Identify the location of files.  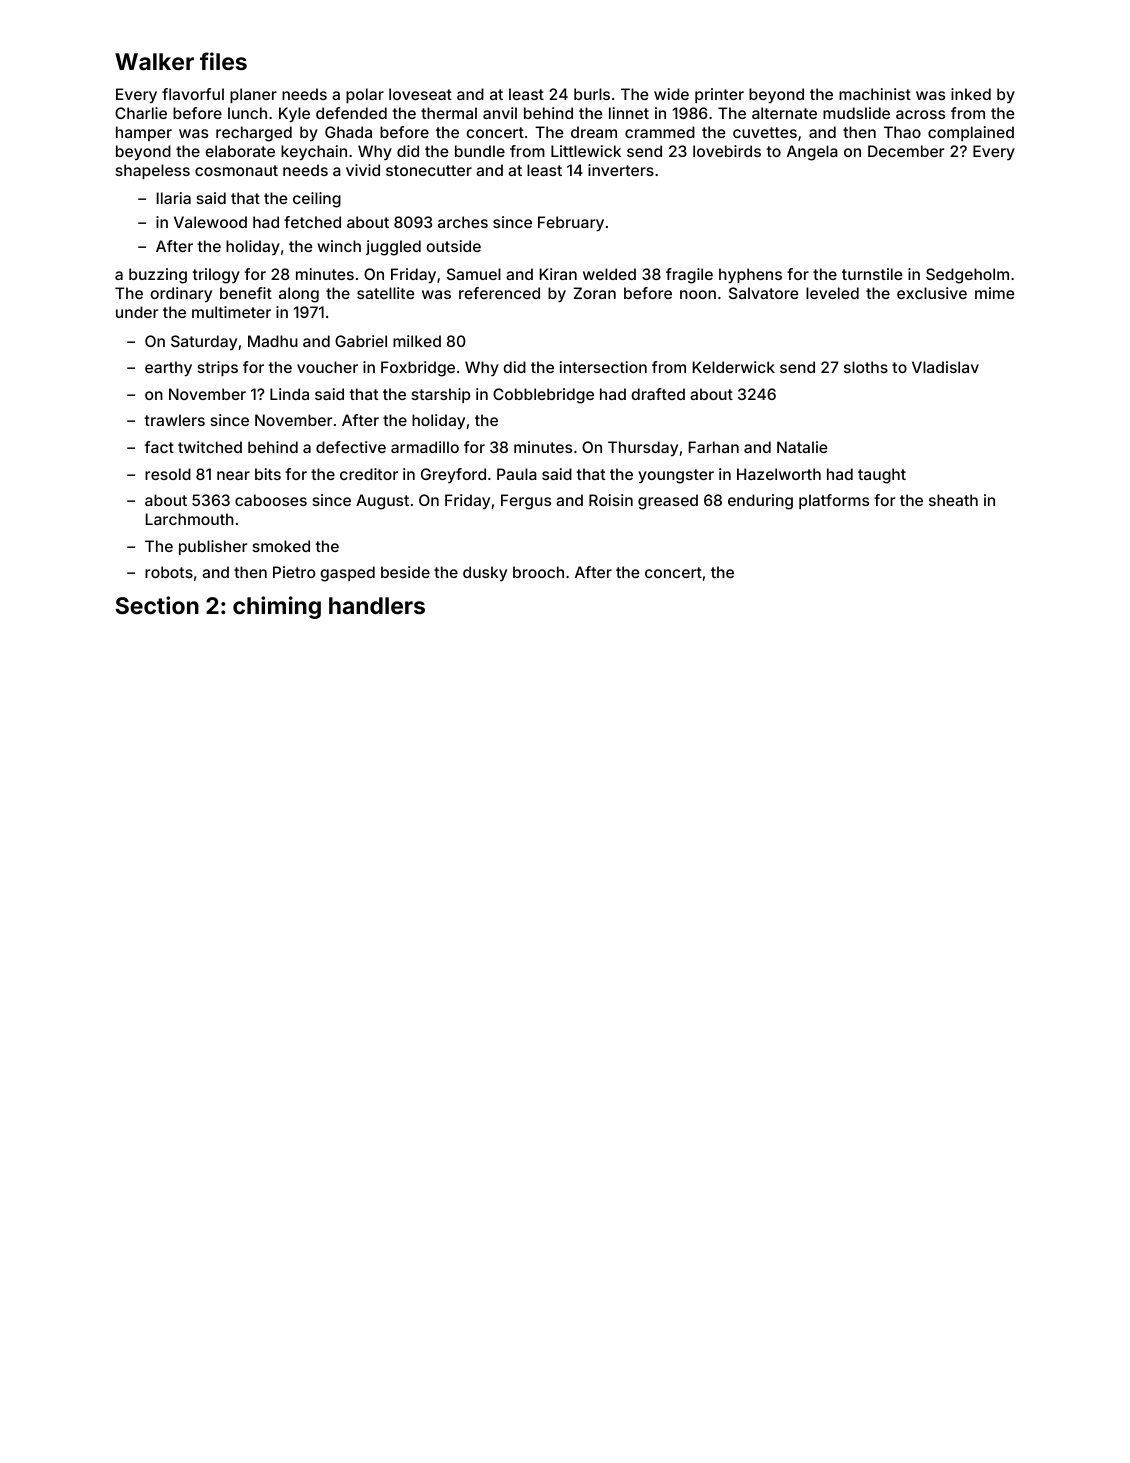
(223, 61).
